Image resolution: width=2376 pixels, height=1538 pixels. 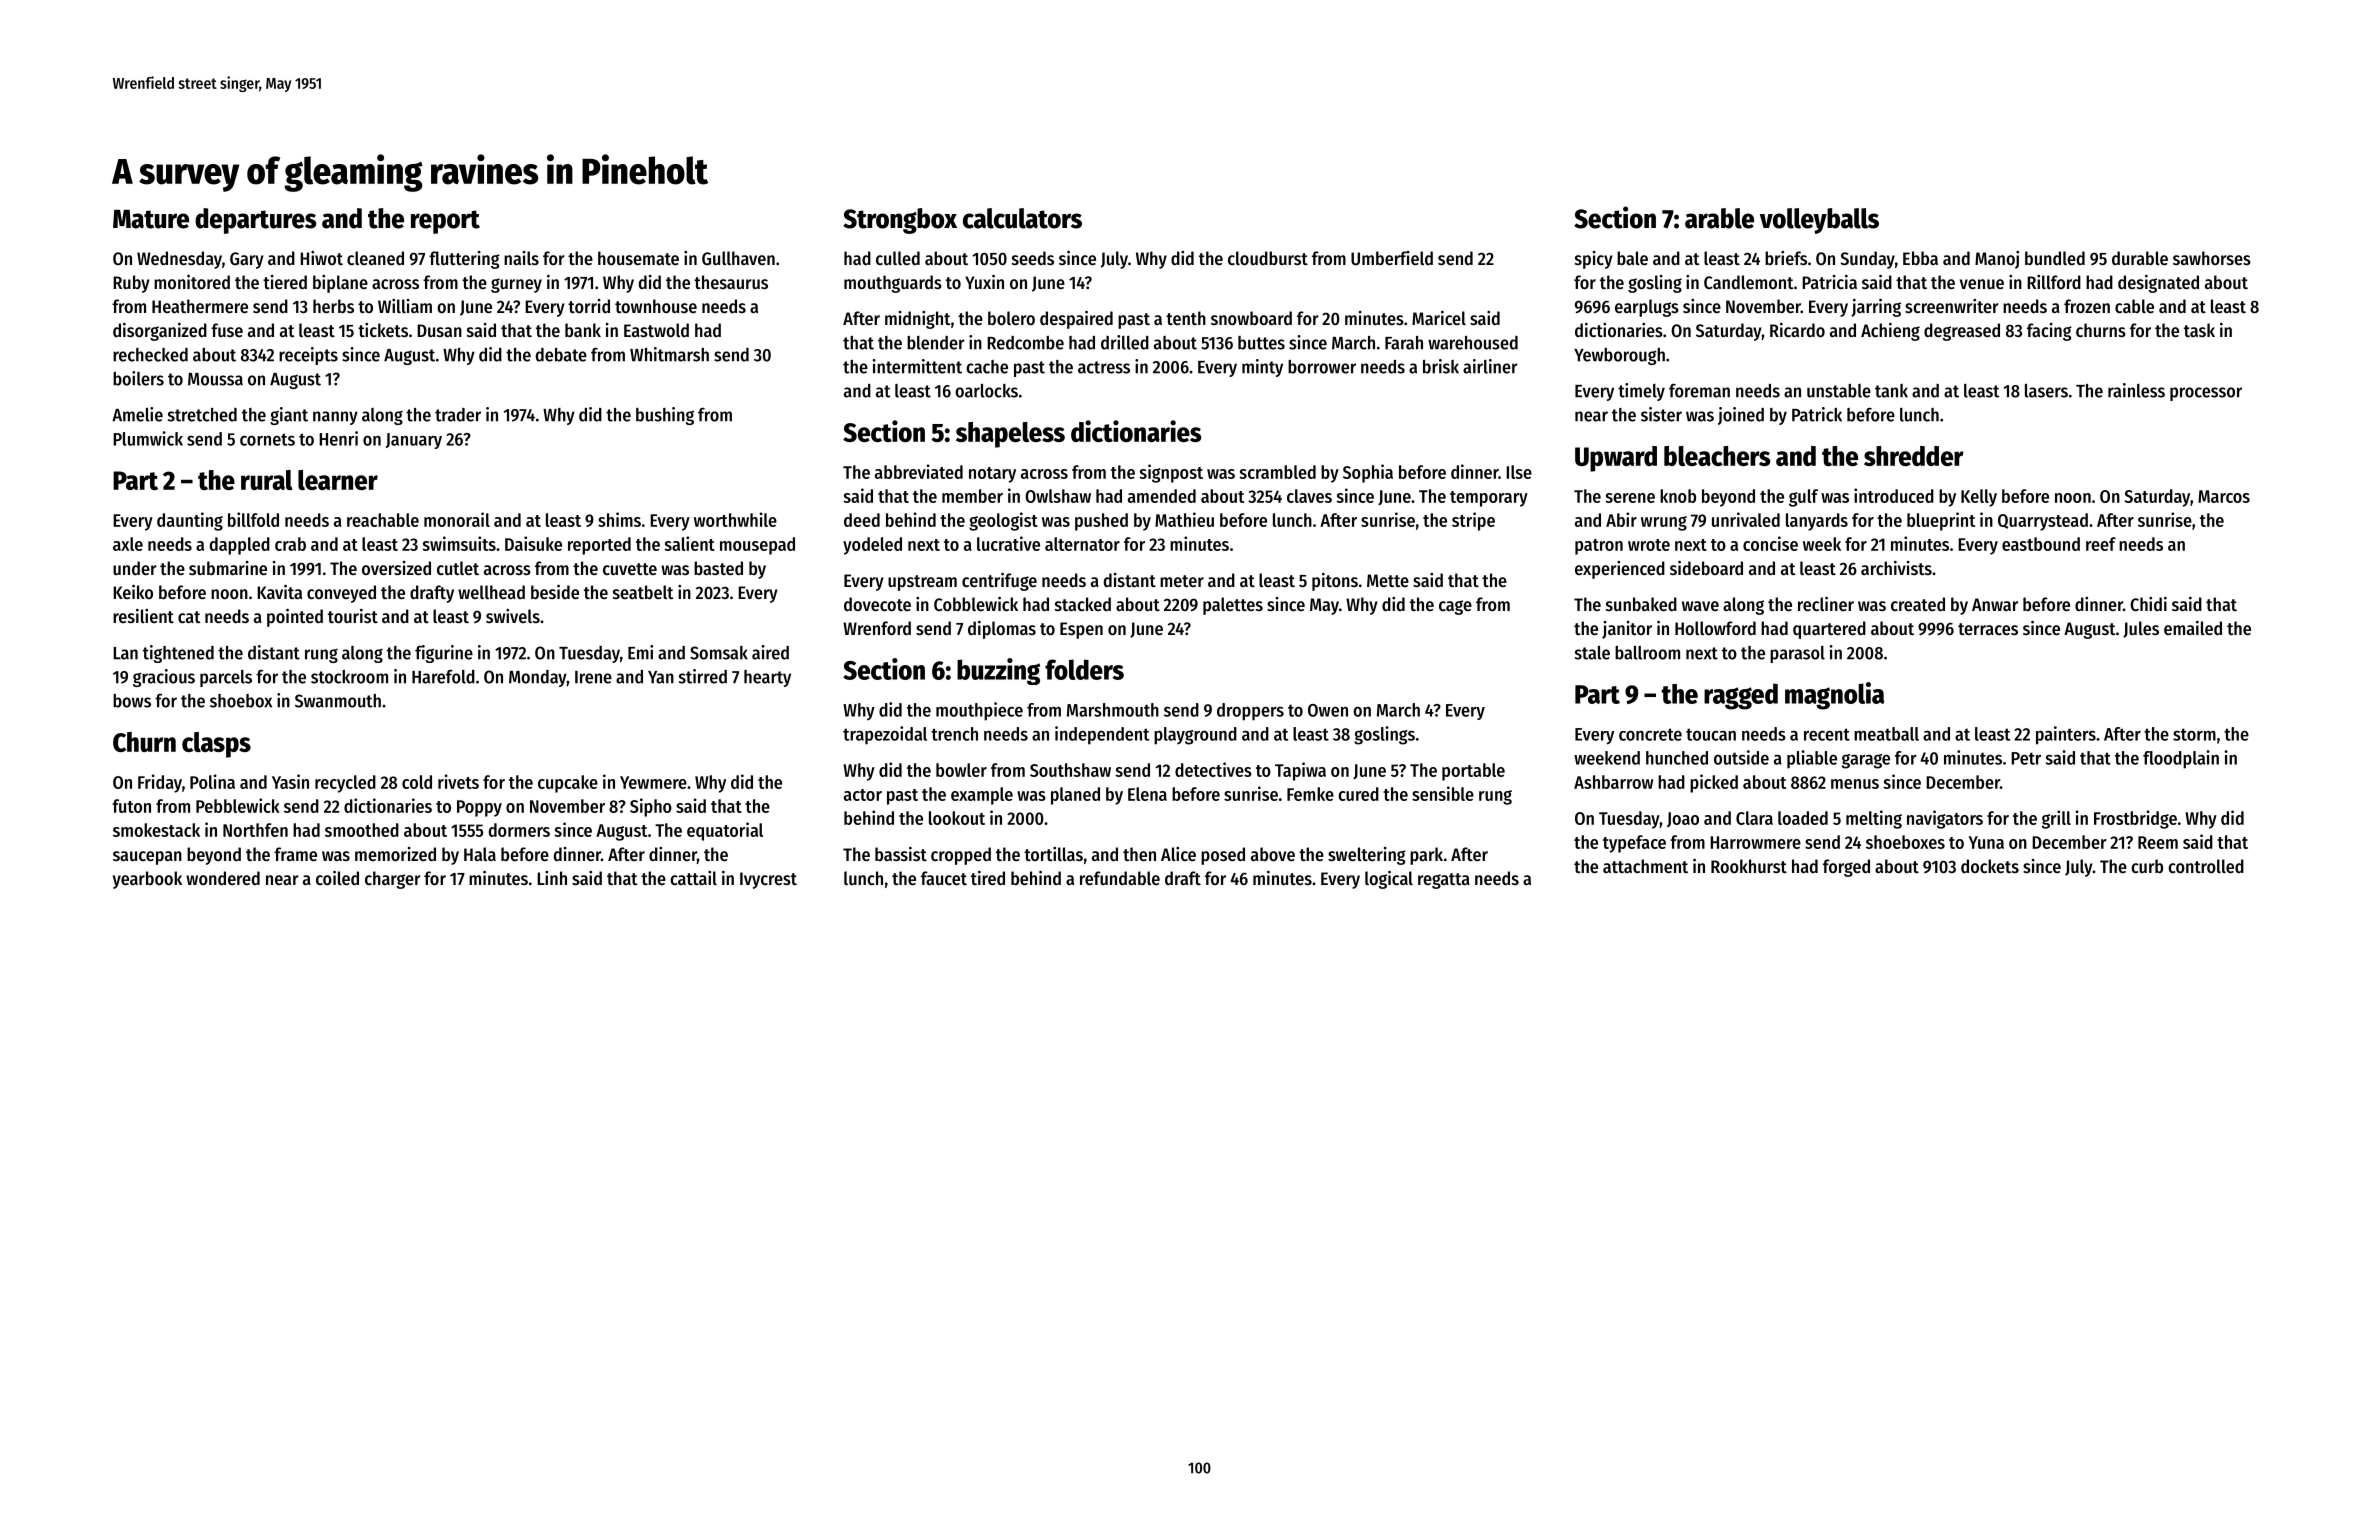 What do you see at coordinates (1988, 629) in the screenshot?
I see `terraces` at bounding box center [1988, 629].
